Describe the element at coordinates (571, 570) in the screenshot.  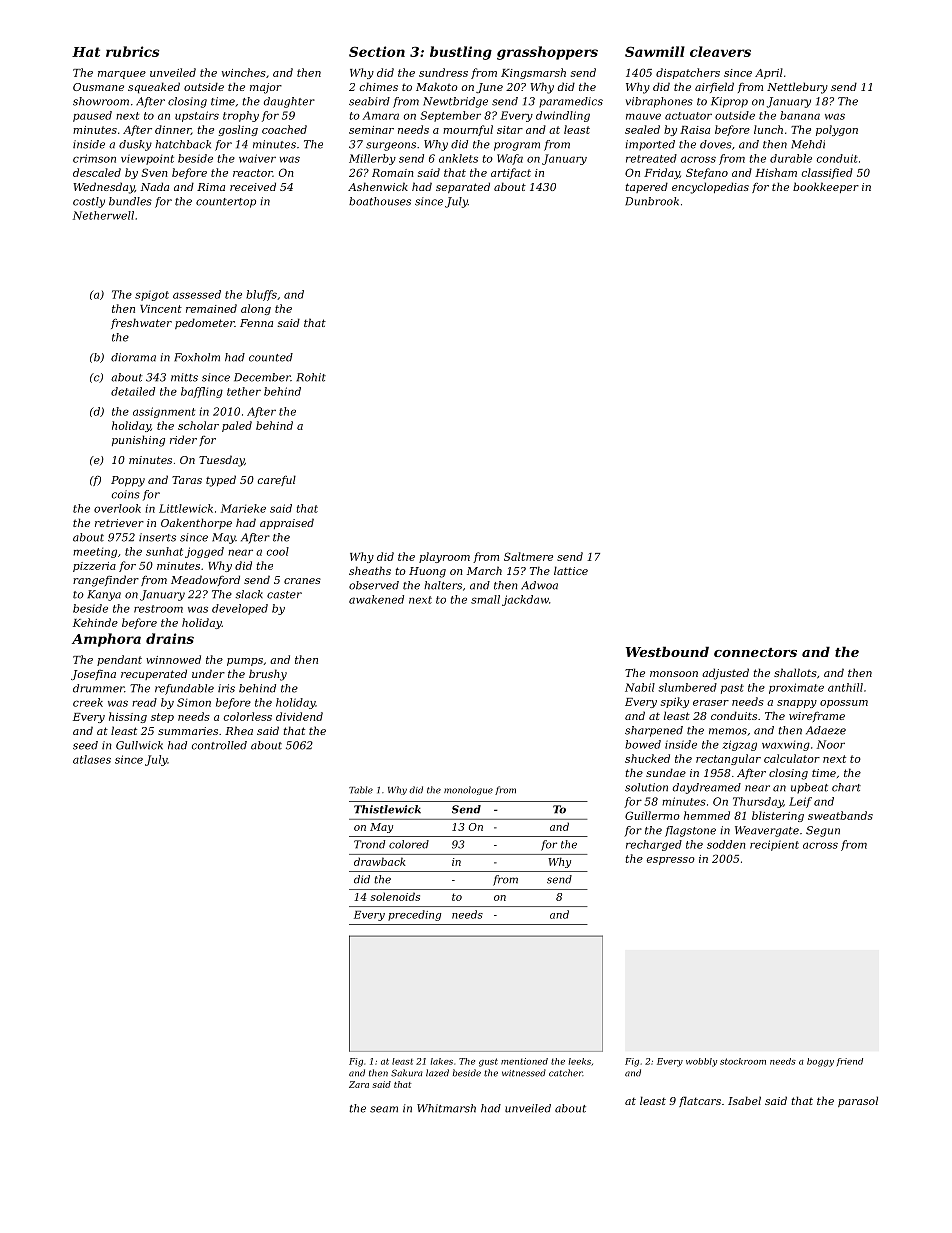
I see `lattice` at that location.
